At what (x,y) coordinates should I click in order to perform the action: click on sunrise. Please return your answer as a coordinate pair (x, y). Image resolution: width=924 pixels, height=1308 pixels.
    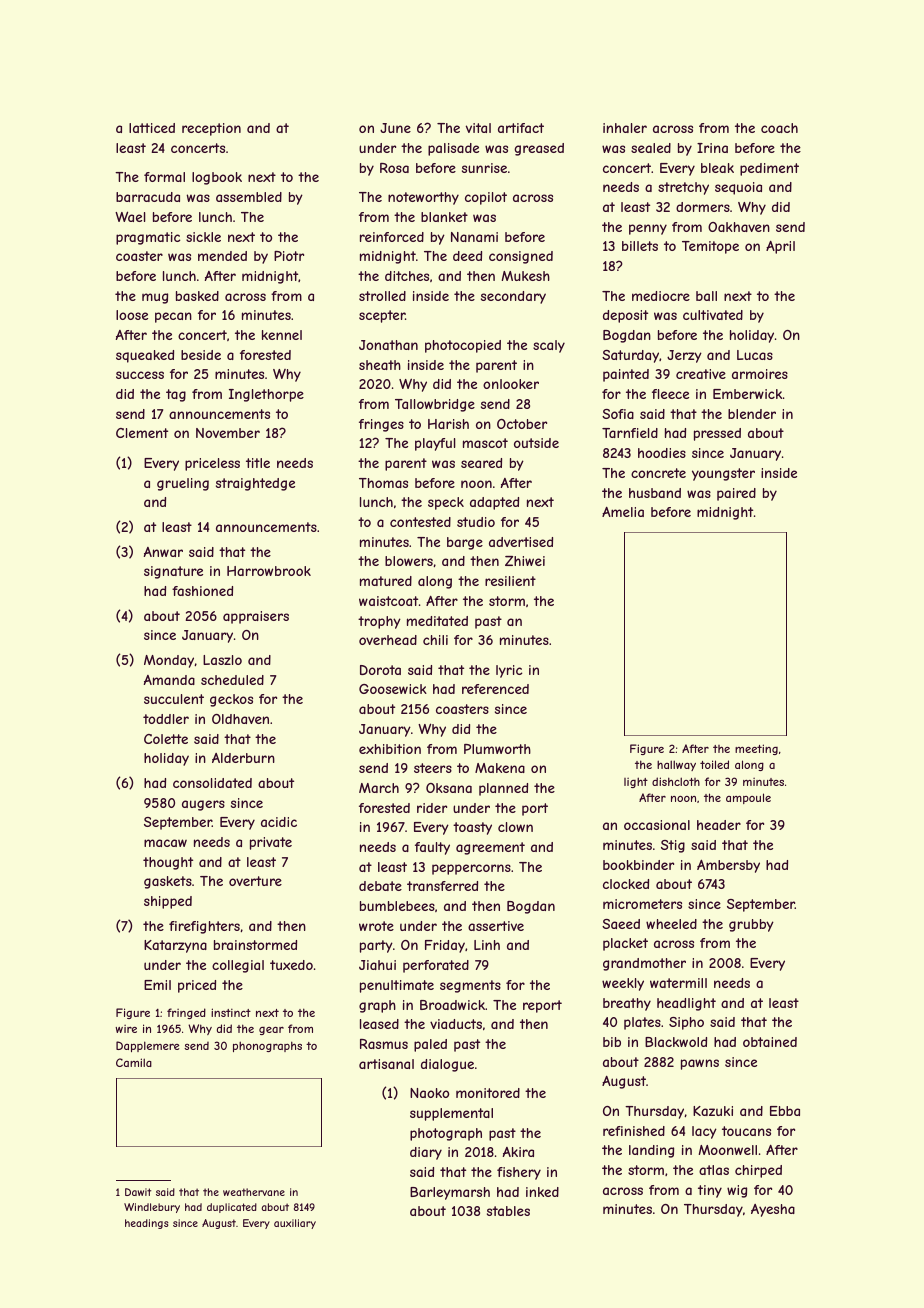
    Looking at the image, I should click on (484, 168).
